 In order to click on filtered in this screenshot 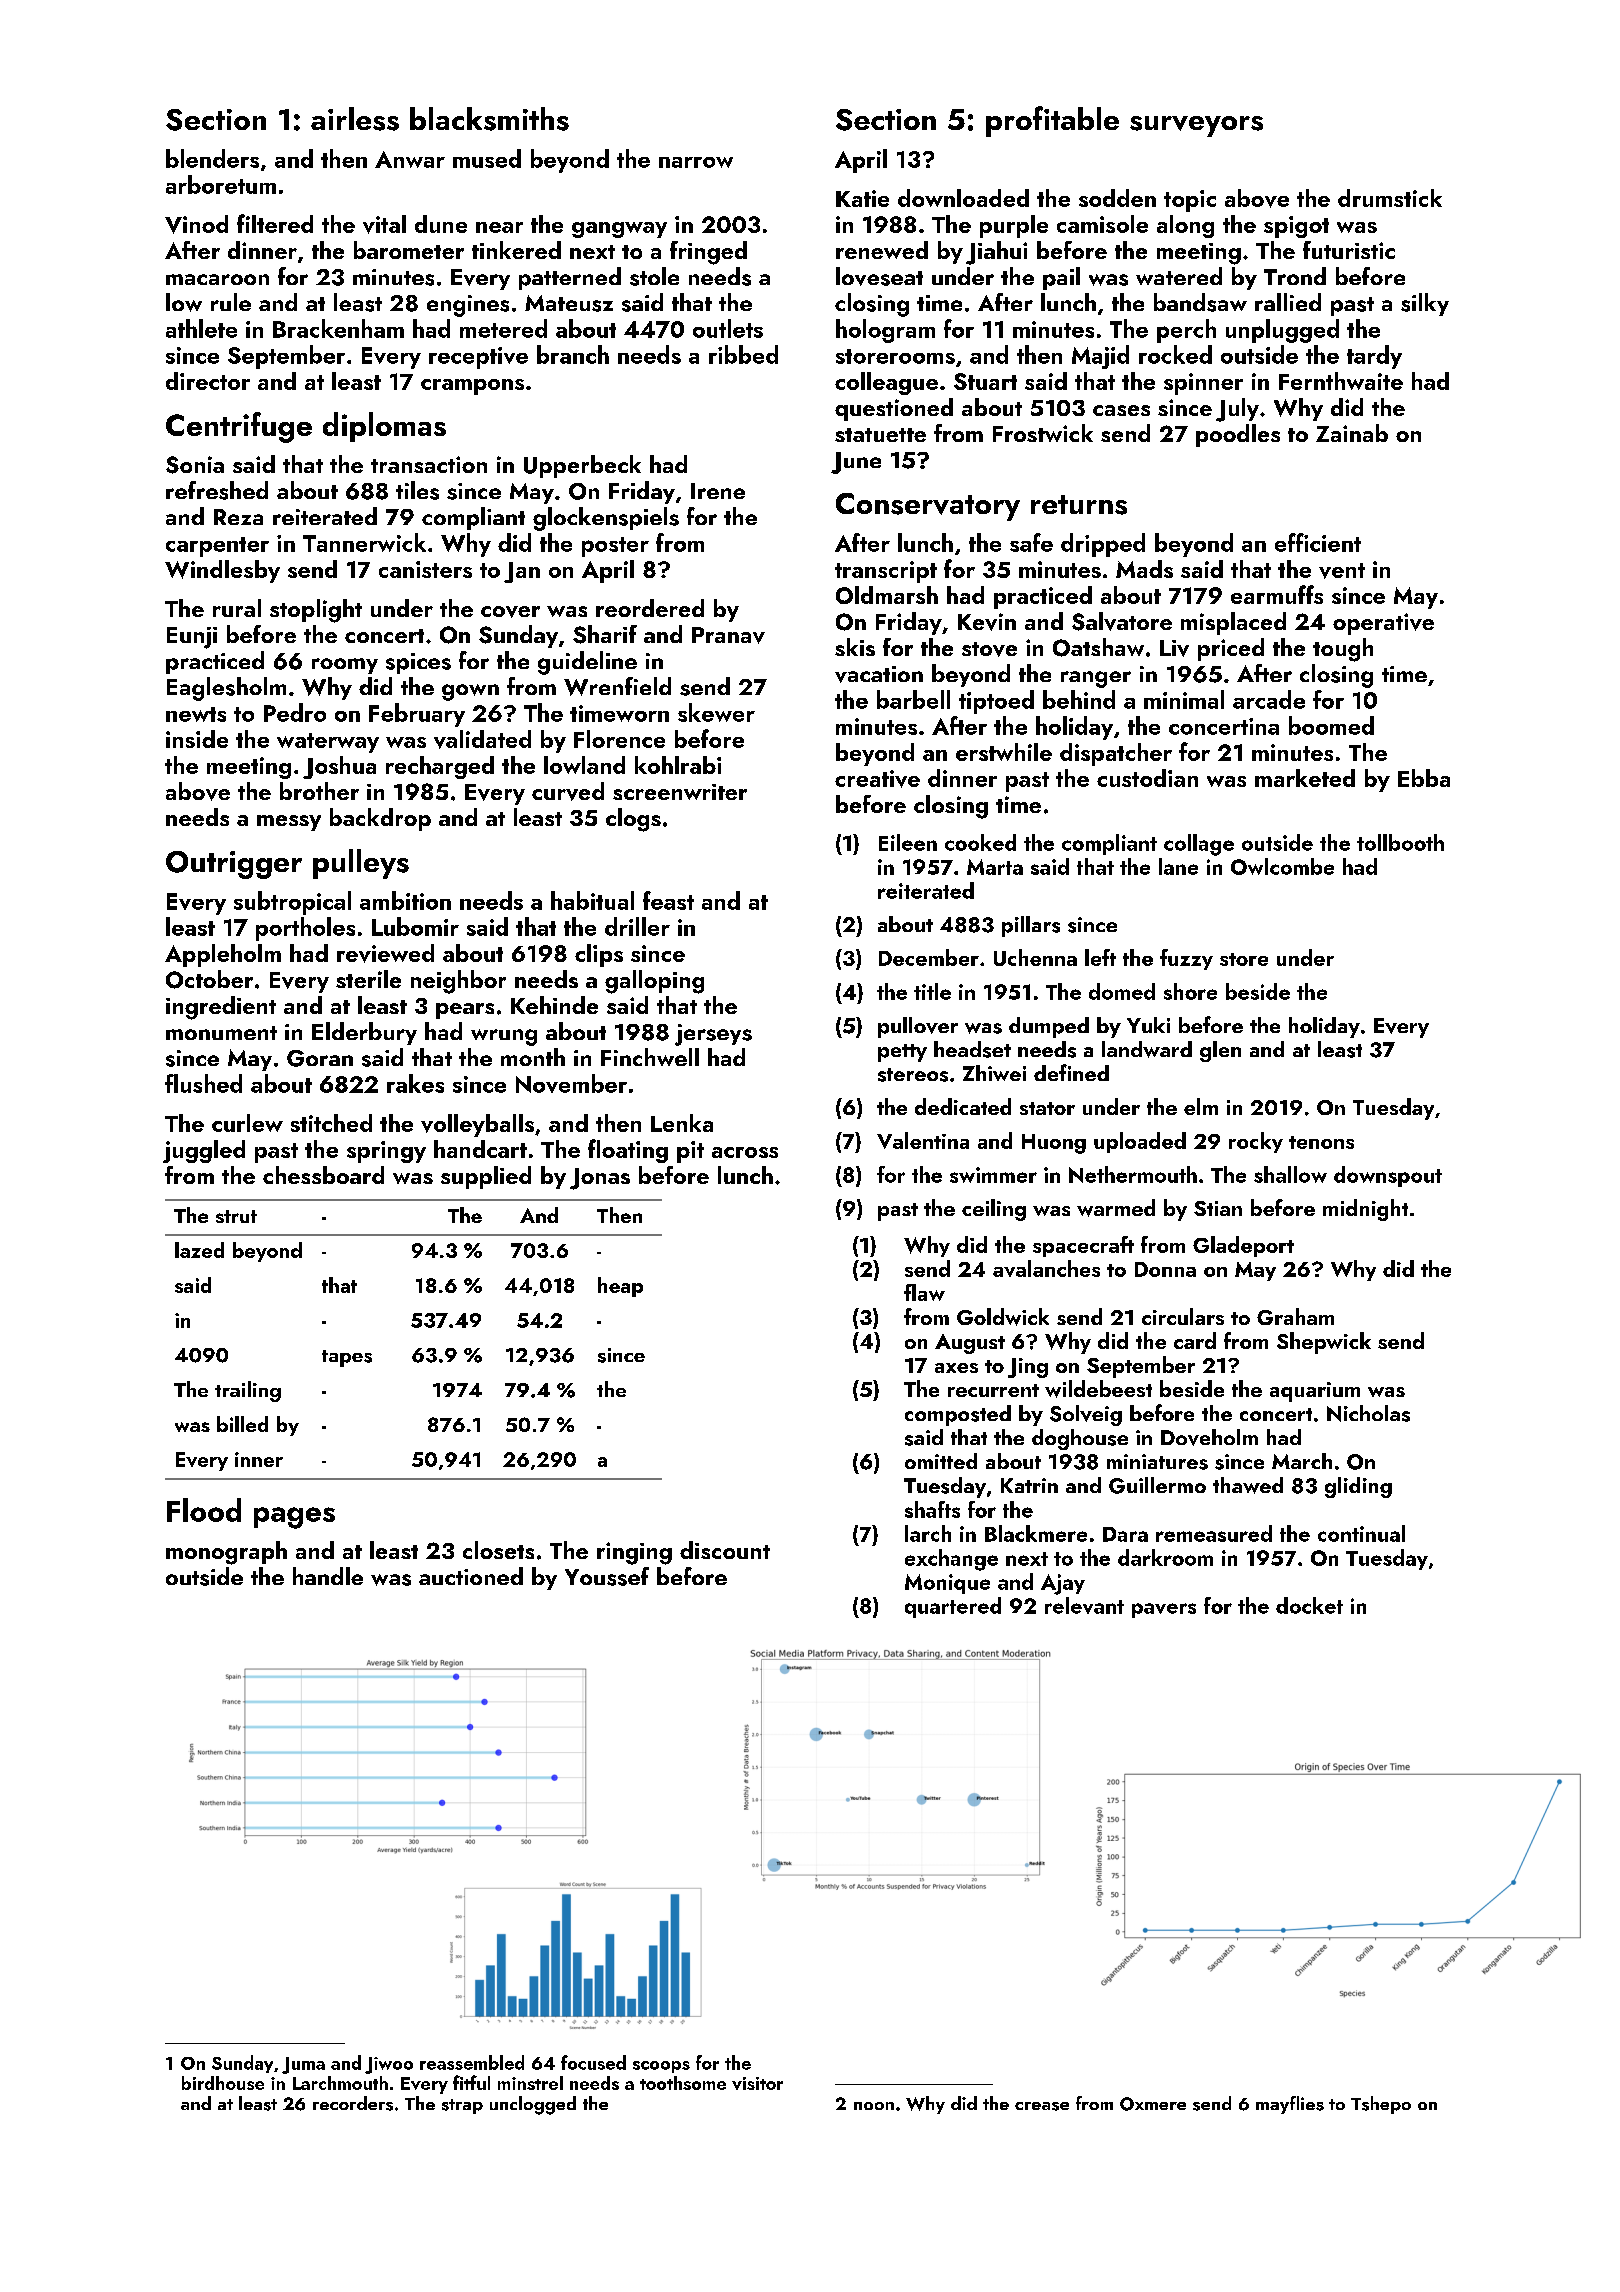, I will do `click(275, 223)`.
